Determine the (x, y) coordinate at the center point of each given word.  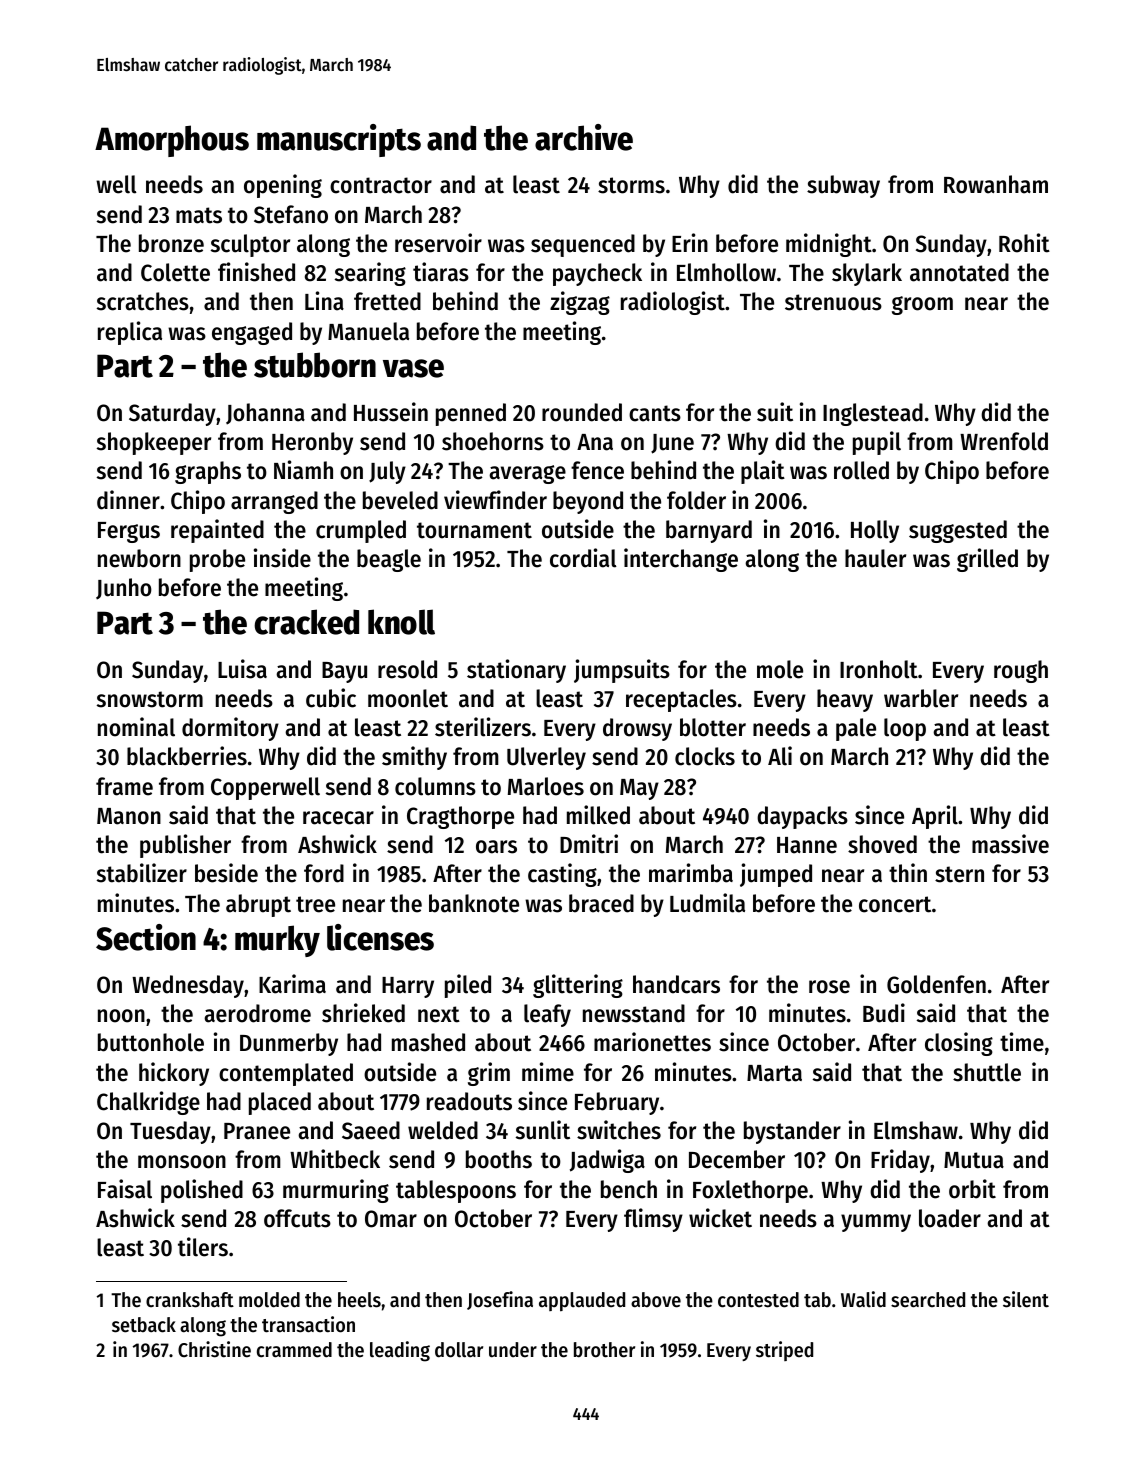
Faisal (125, 1189)
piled (468, 986)
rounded (582, 412)
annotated (959, 272)
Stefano (291, 214)
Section (146, 937)
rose (829, 987)
